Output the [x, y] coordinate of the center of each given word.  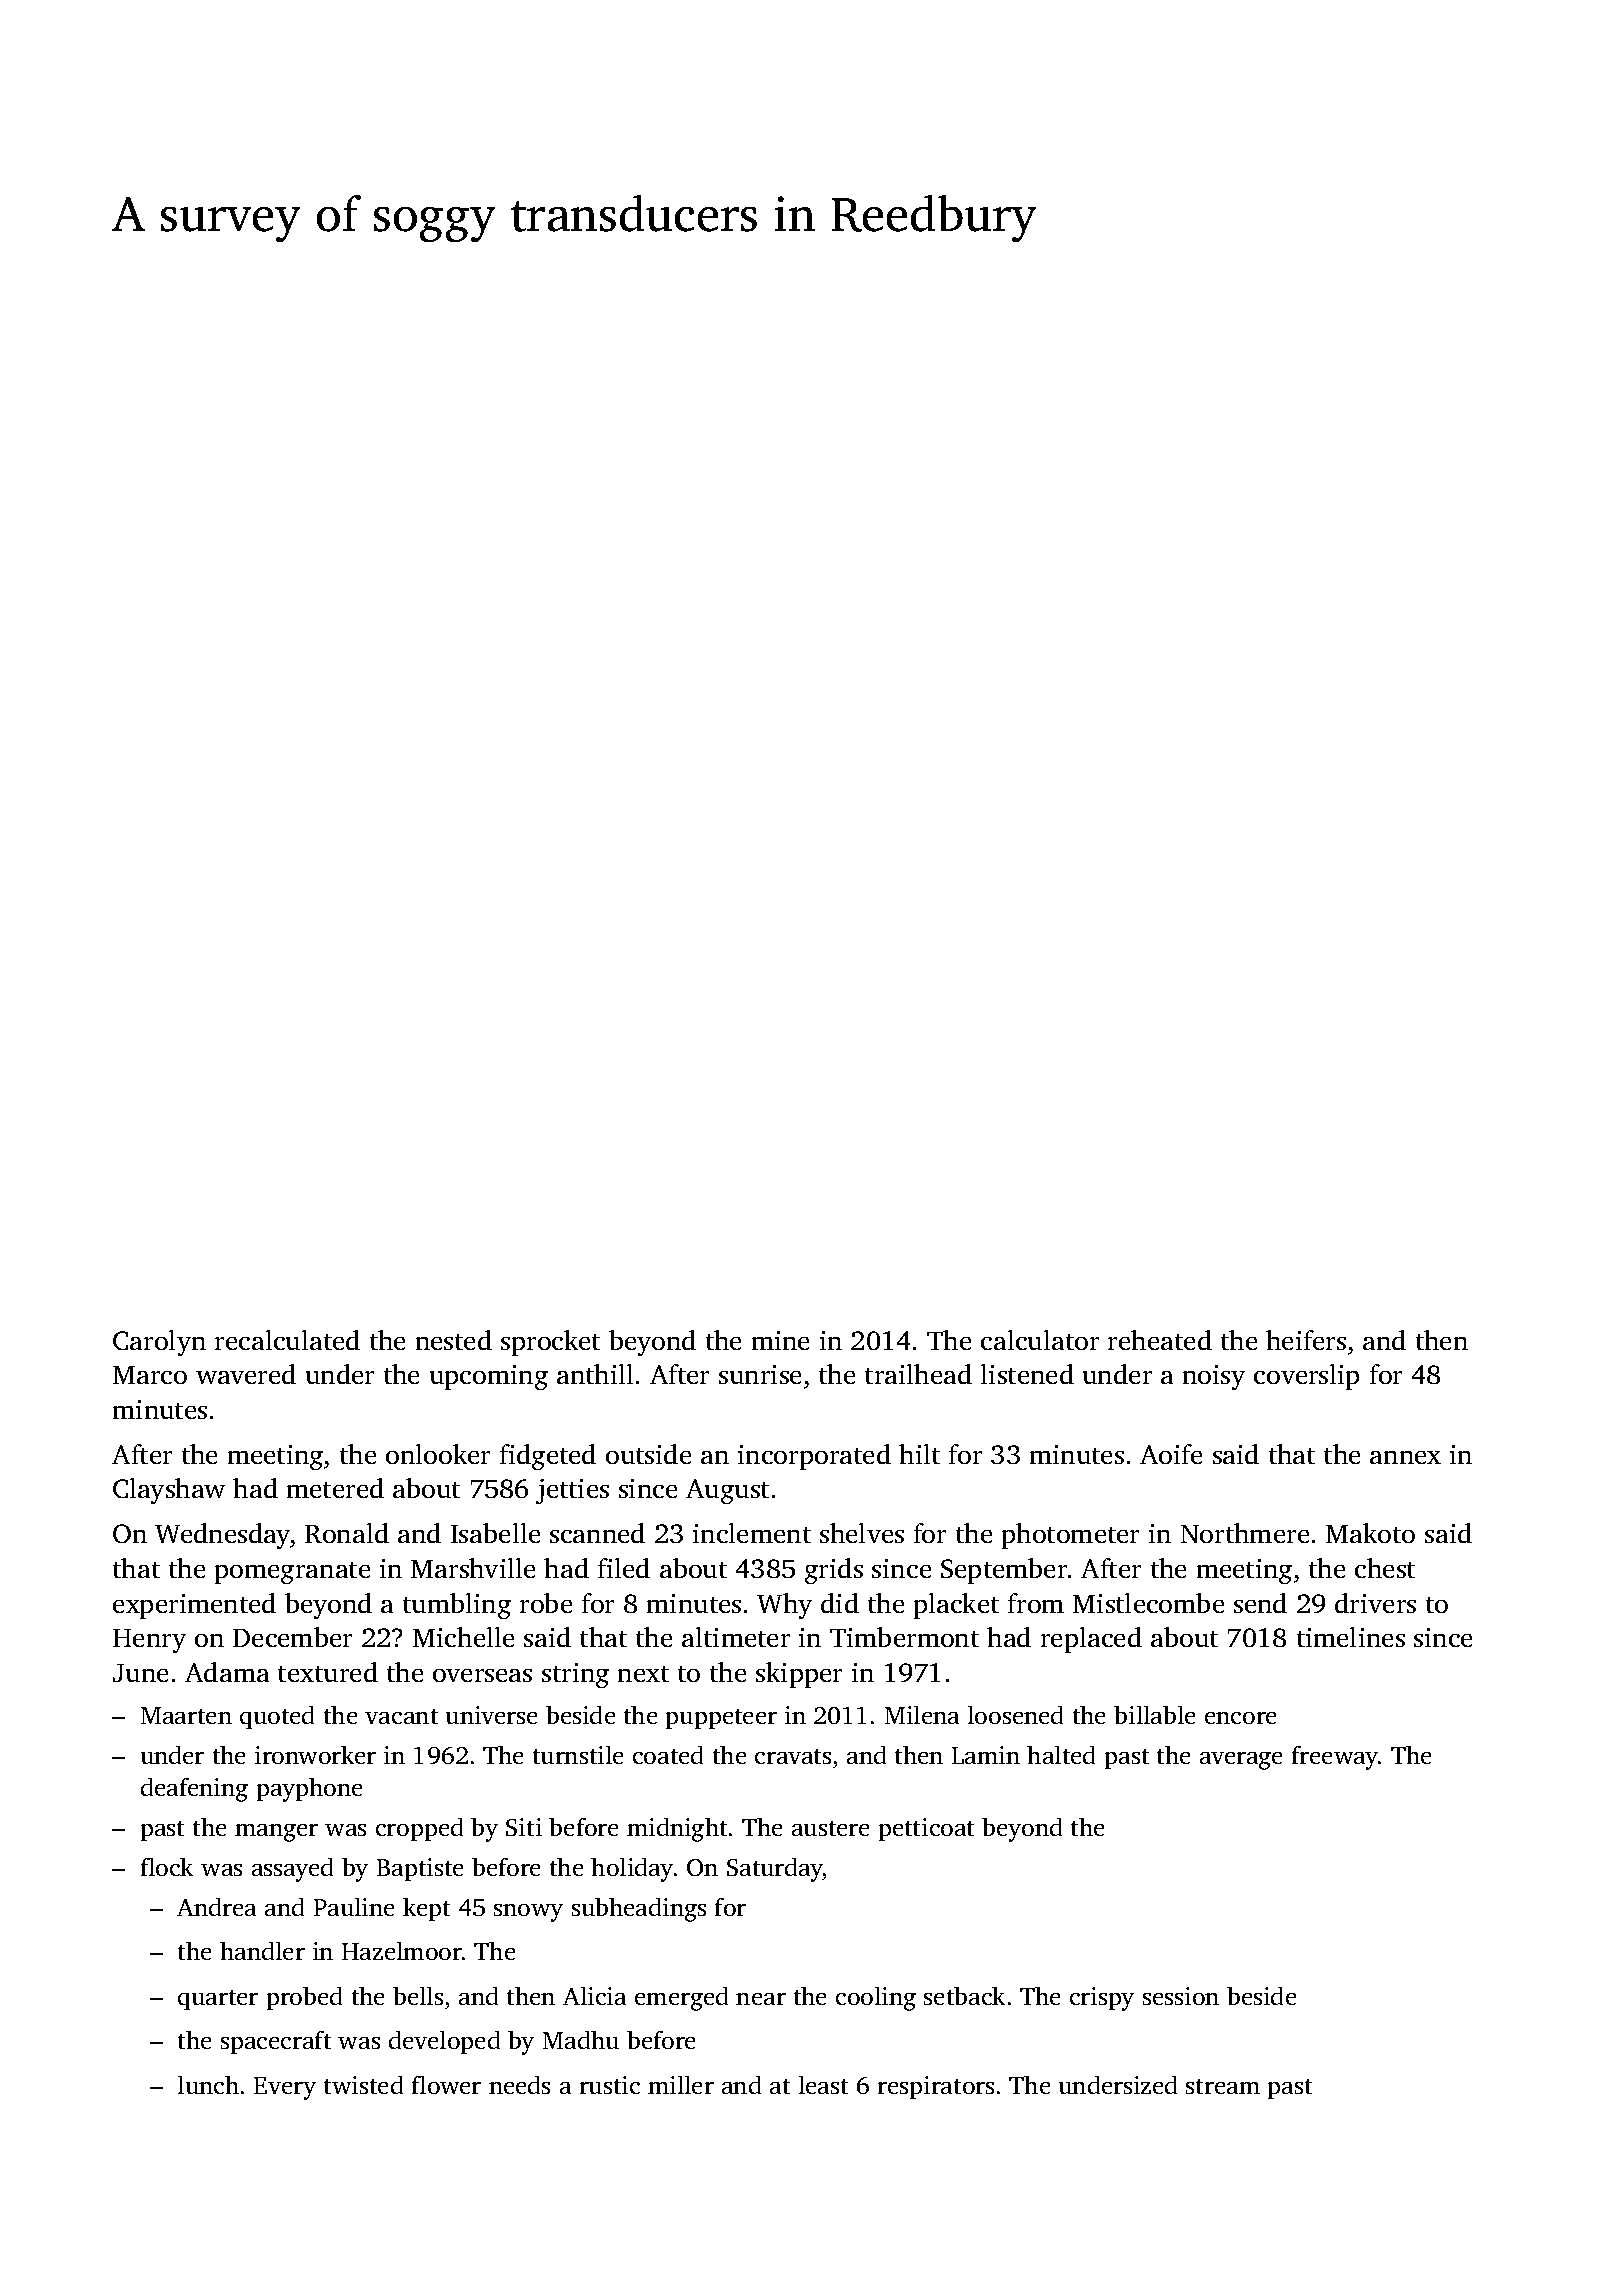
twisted [363, 2085]
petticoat [926, 1829]
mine [780, 1340]
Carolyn [159, 1343]
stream [1223, 2086]
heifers [1306, 1340]
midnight [677, 1830]
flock [167, 1867]
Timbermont [904, 1637]
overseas [482, 1675]
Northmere [1245, 1533]
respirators [936, 2087]
